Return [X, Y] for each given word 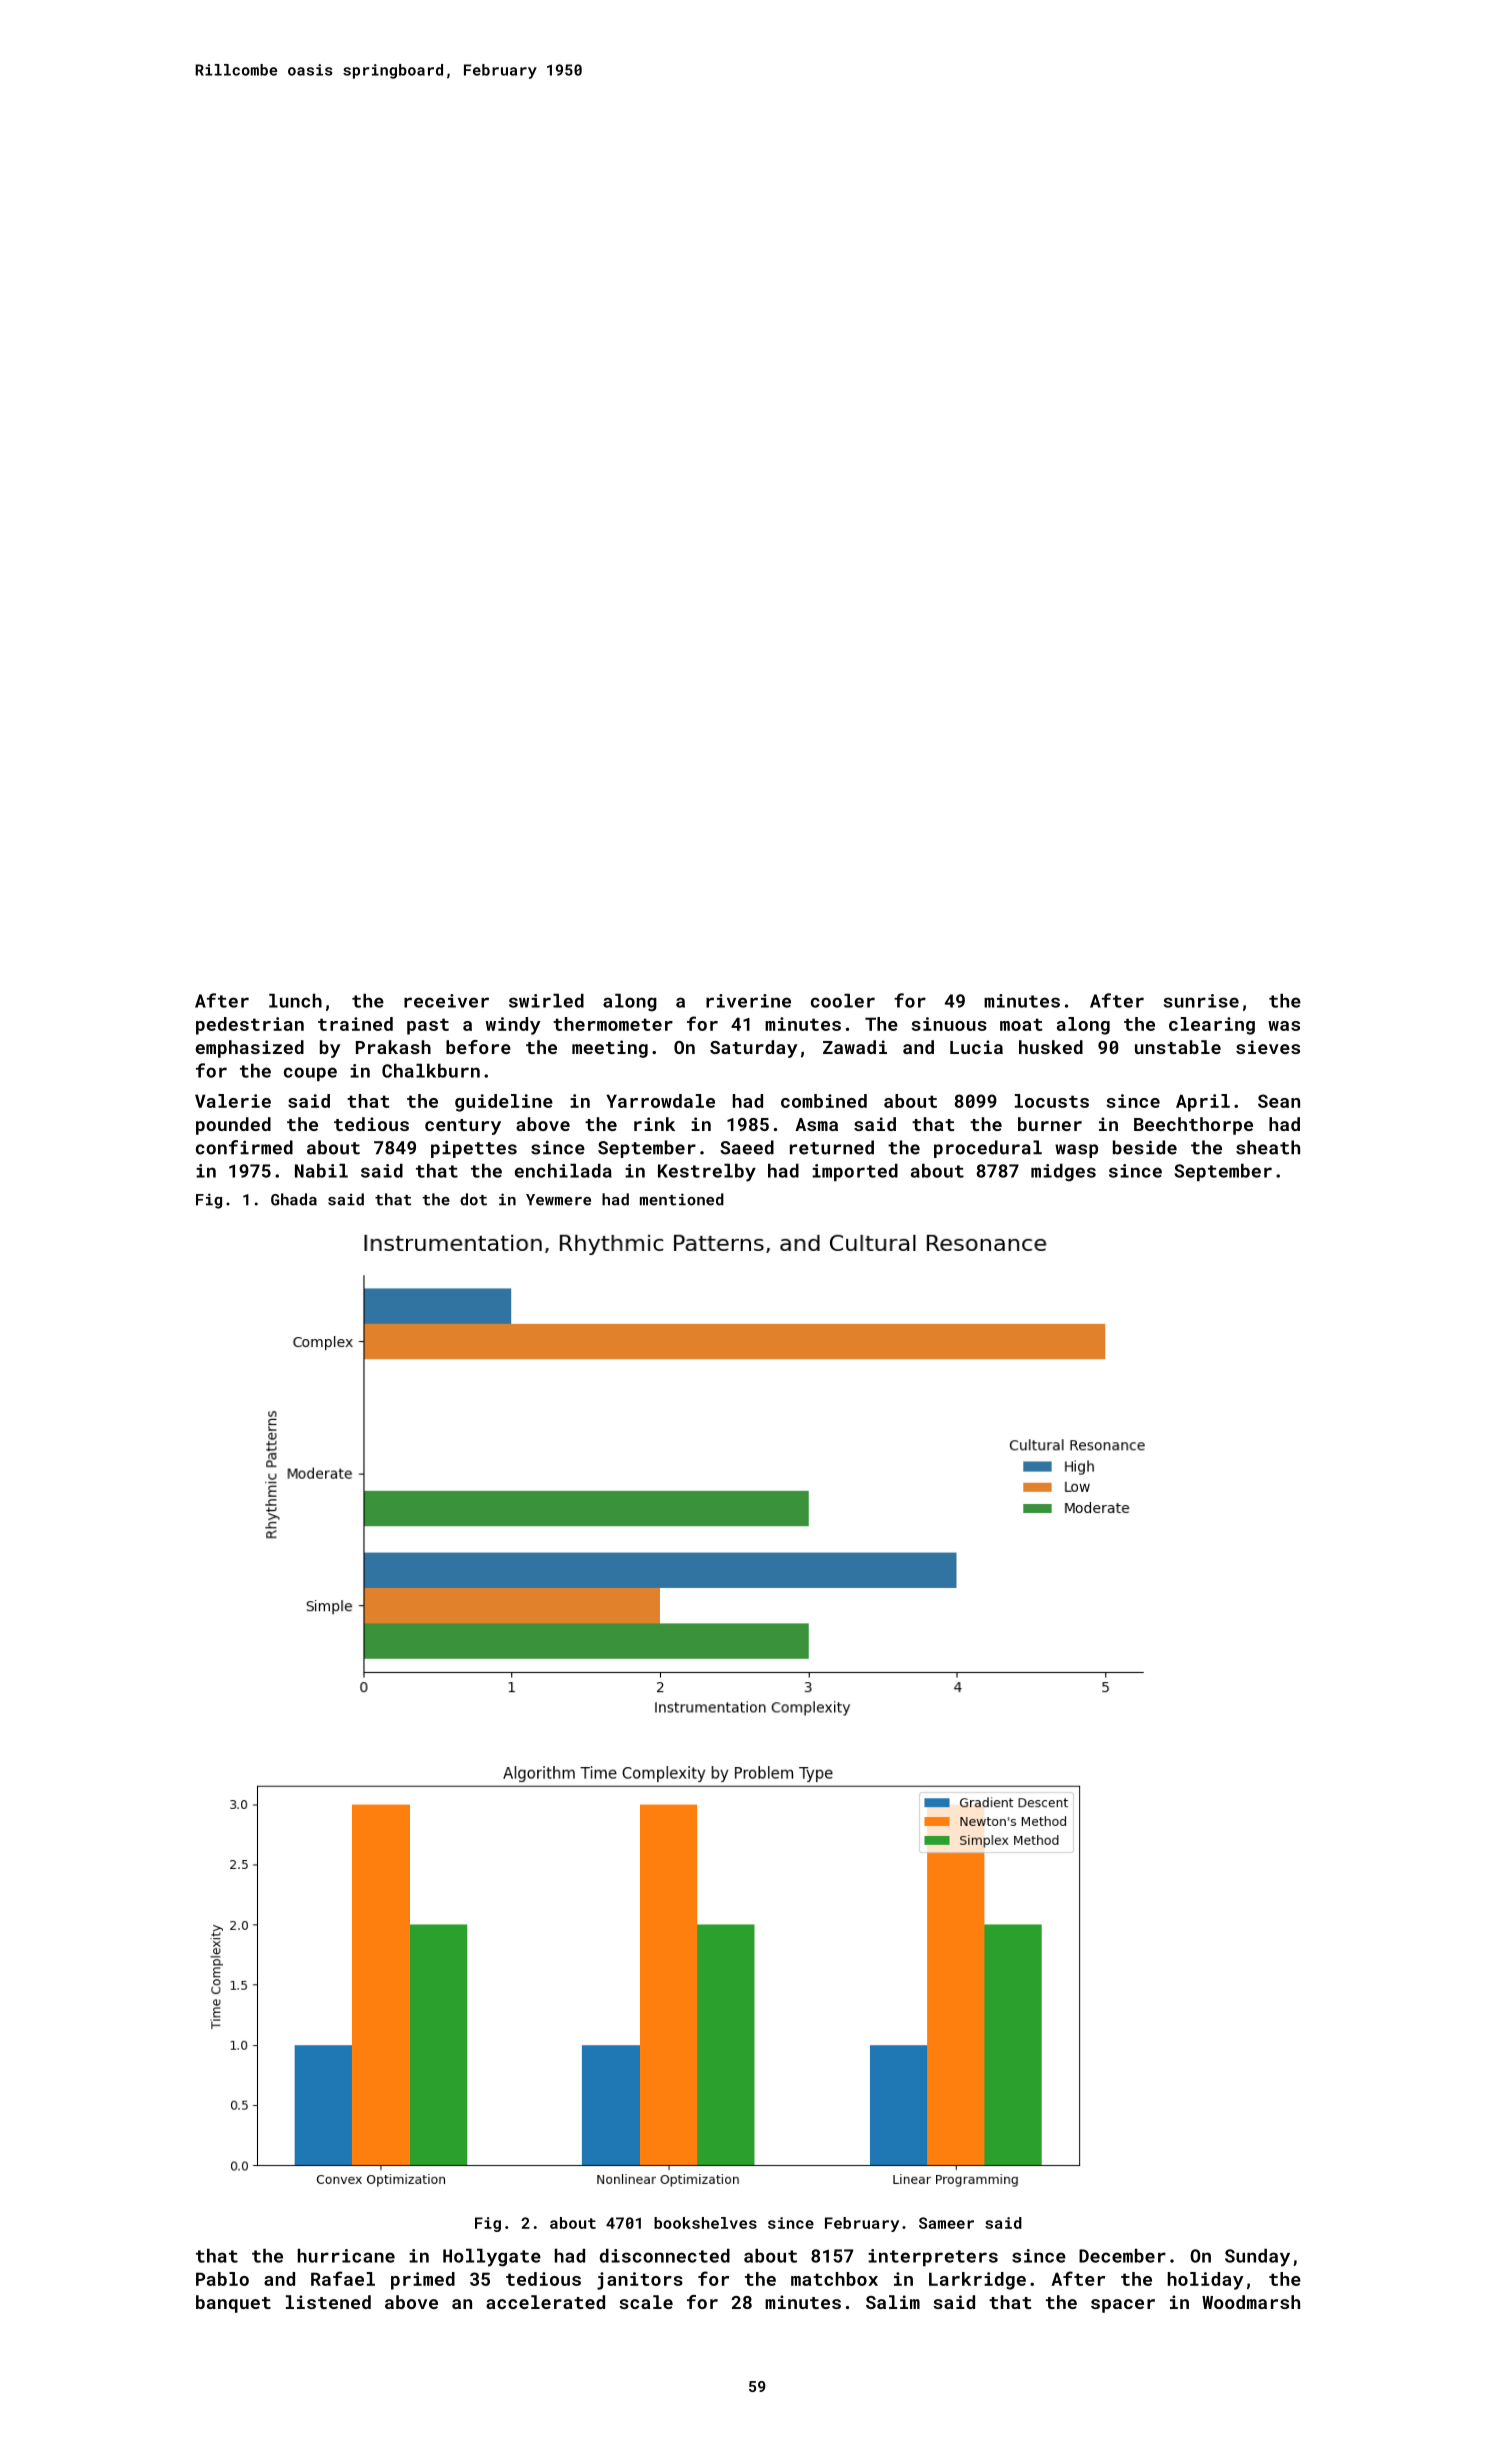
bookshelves [705, 2223]
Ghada [294, 1199]
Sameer [946, 2223]
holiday [1206, 2281]
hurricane [346, 2256]
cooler [843, 1001]
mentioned [682, 1199]
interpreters [933, 2257]
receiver [446, 1001]
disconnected [665, 2256]
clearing [1212, 1026]
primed [423, 2281]
